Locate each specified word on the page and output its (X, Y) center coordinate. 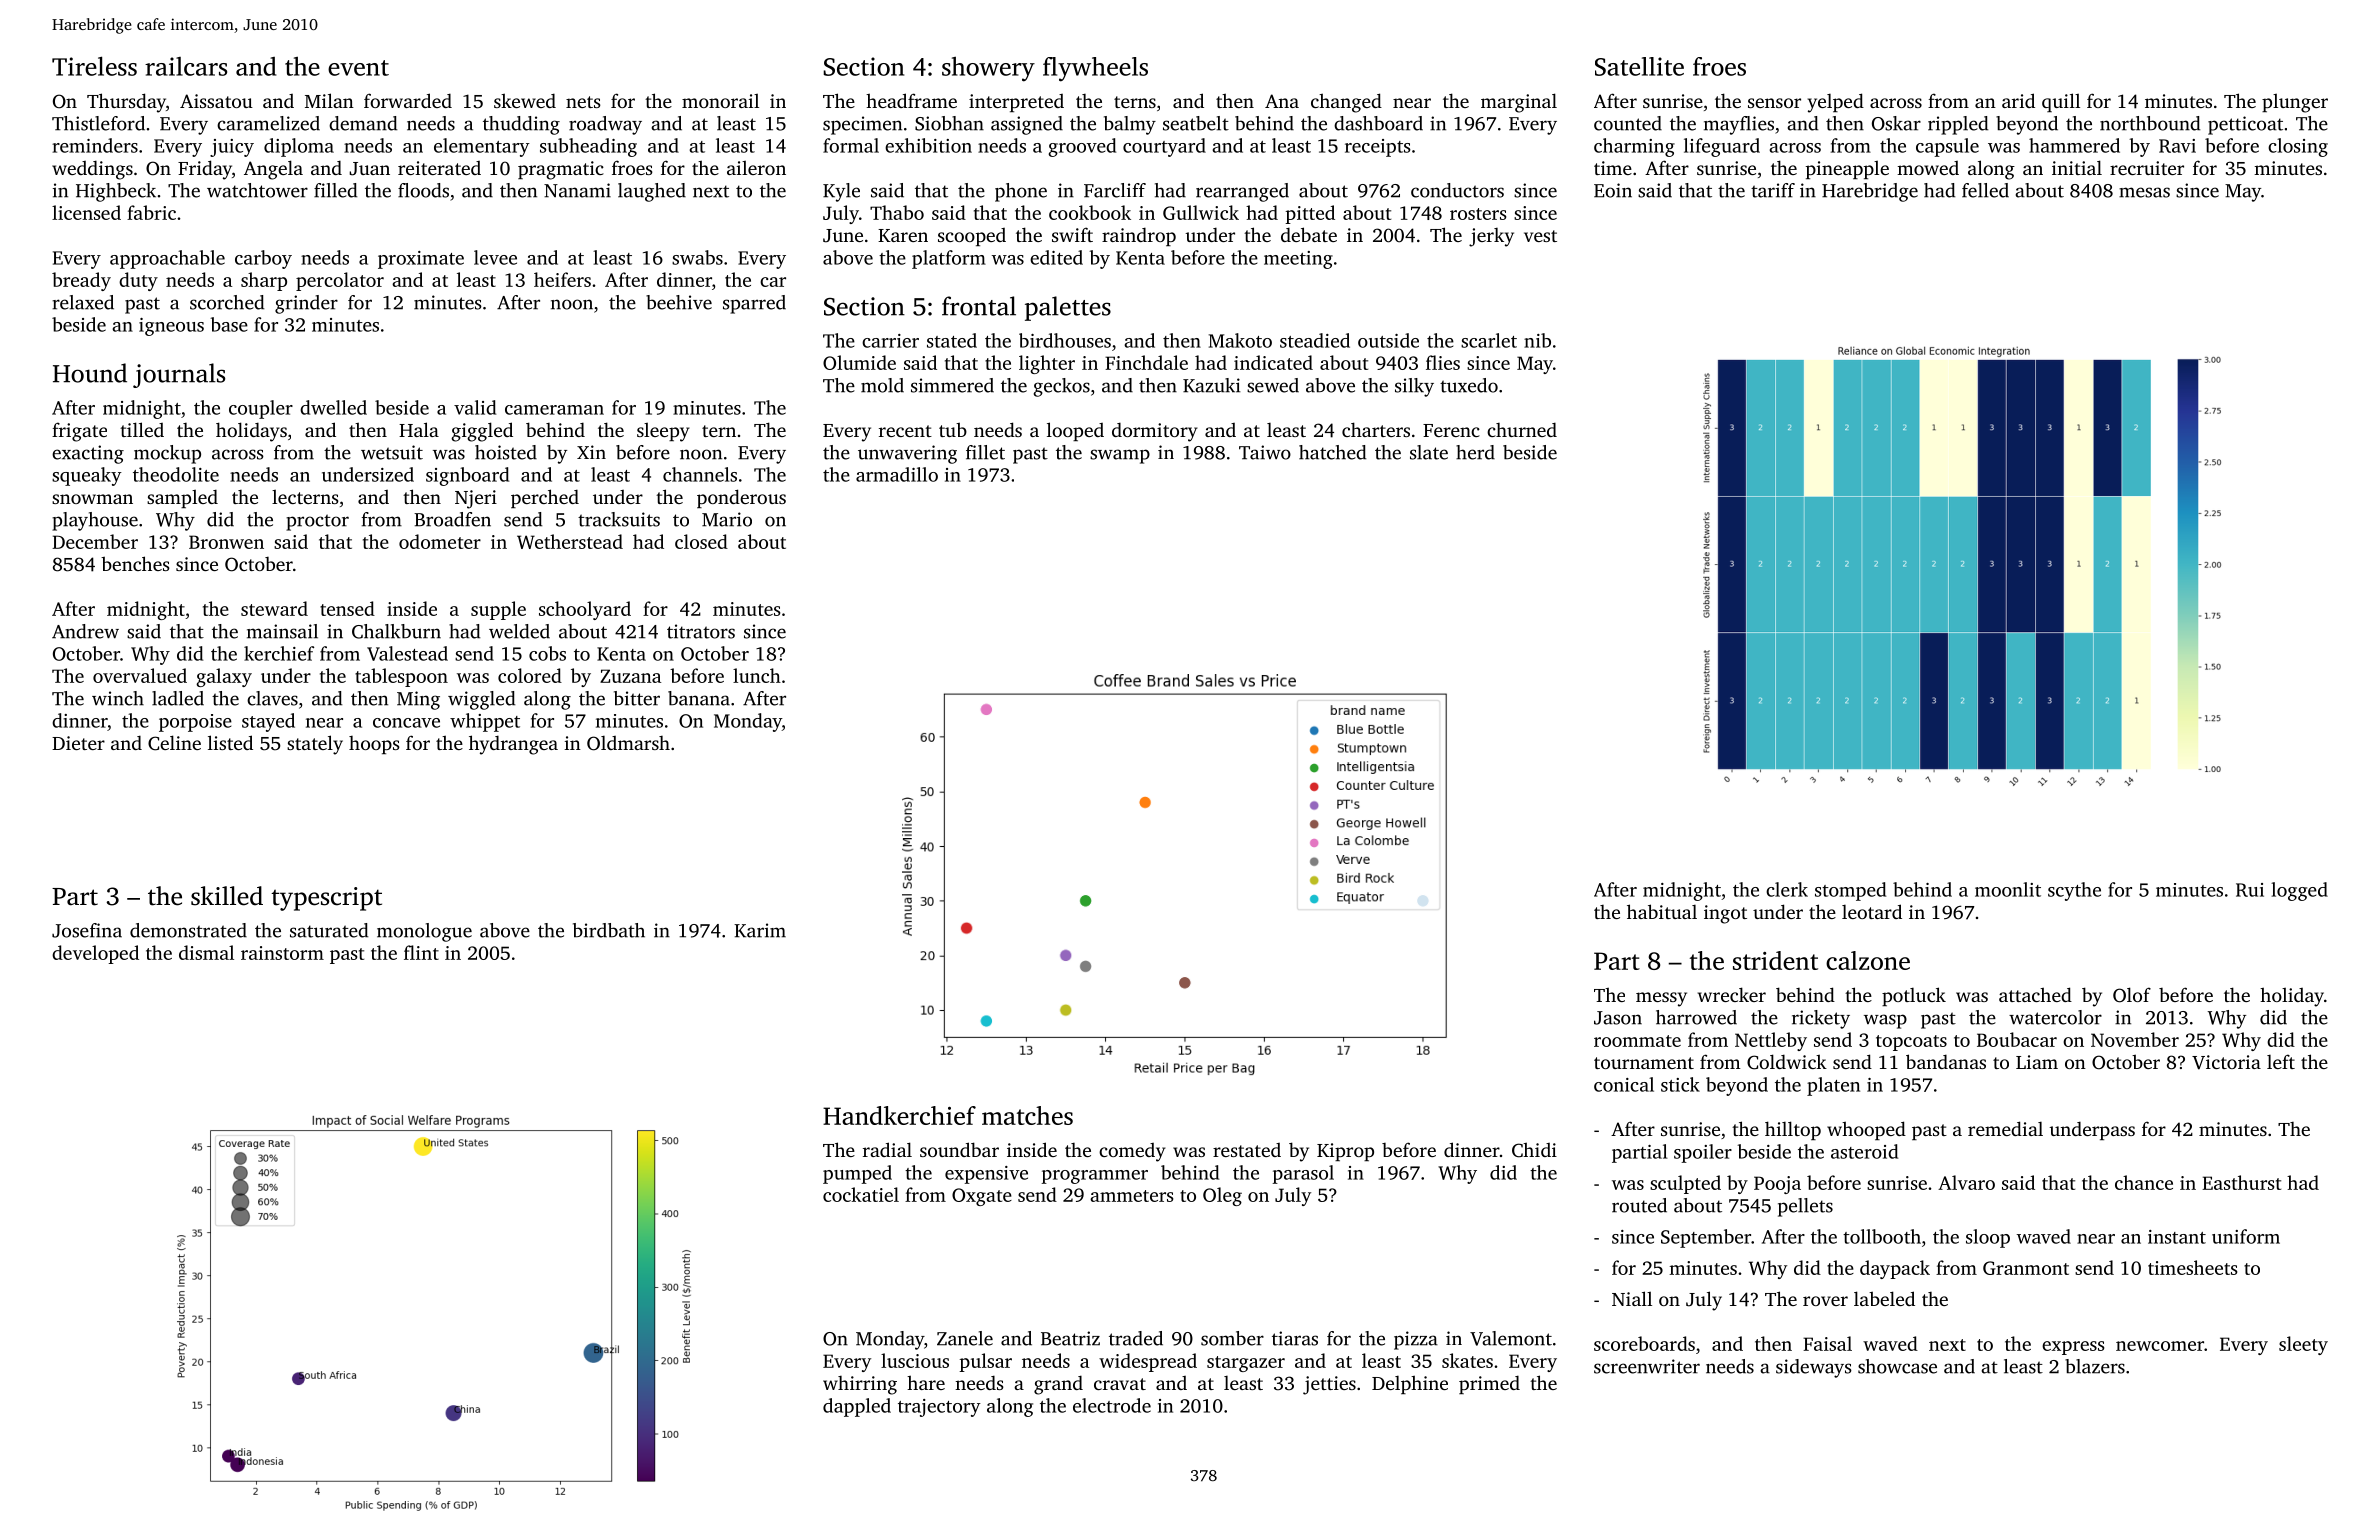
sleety (2303, 1345)
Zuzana (630, 676)
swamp (1120, 456)
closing (2298, 147)
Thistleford (98, 123)
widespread (1148, 1362)
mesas (2144, 192)
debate (1309, 234)
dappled (857, 1407)
